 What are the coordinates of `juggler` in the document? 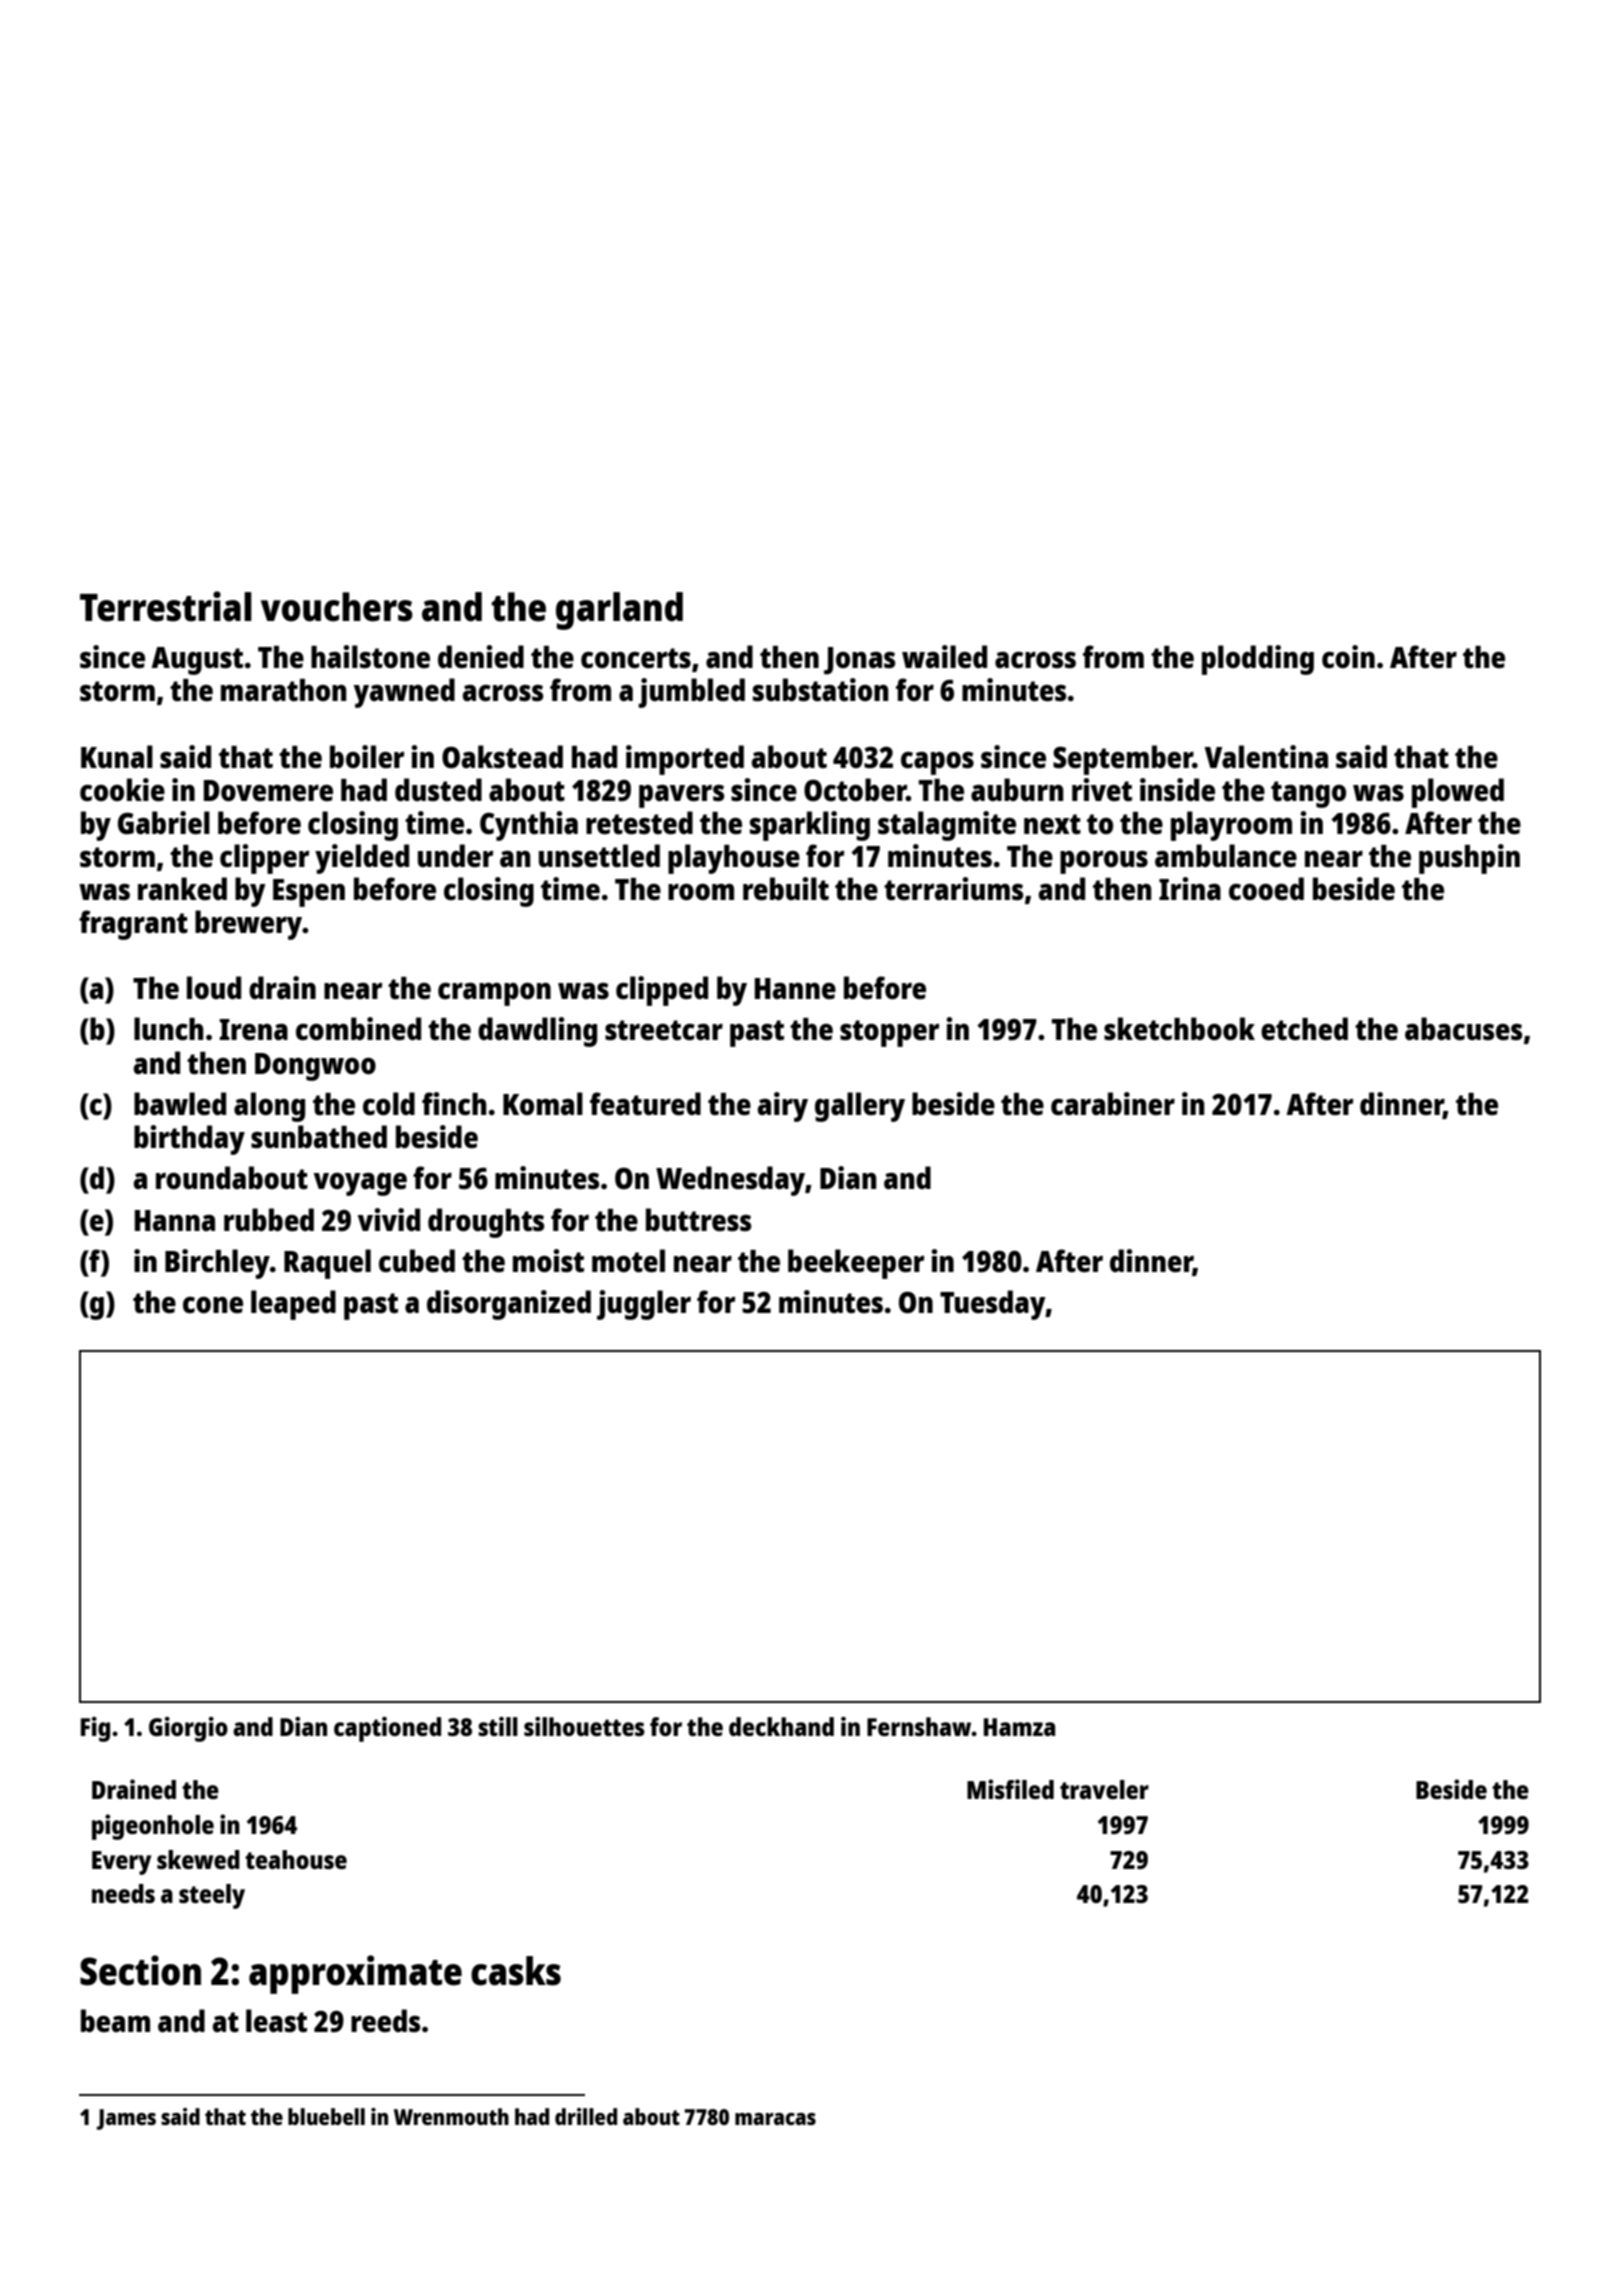 It's located at (644, 1305).
